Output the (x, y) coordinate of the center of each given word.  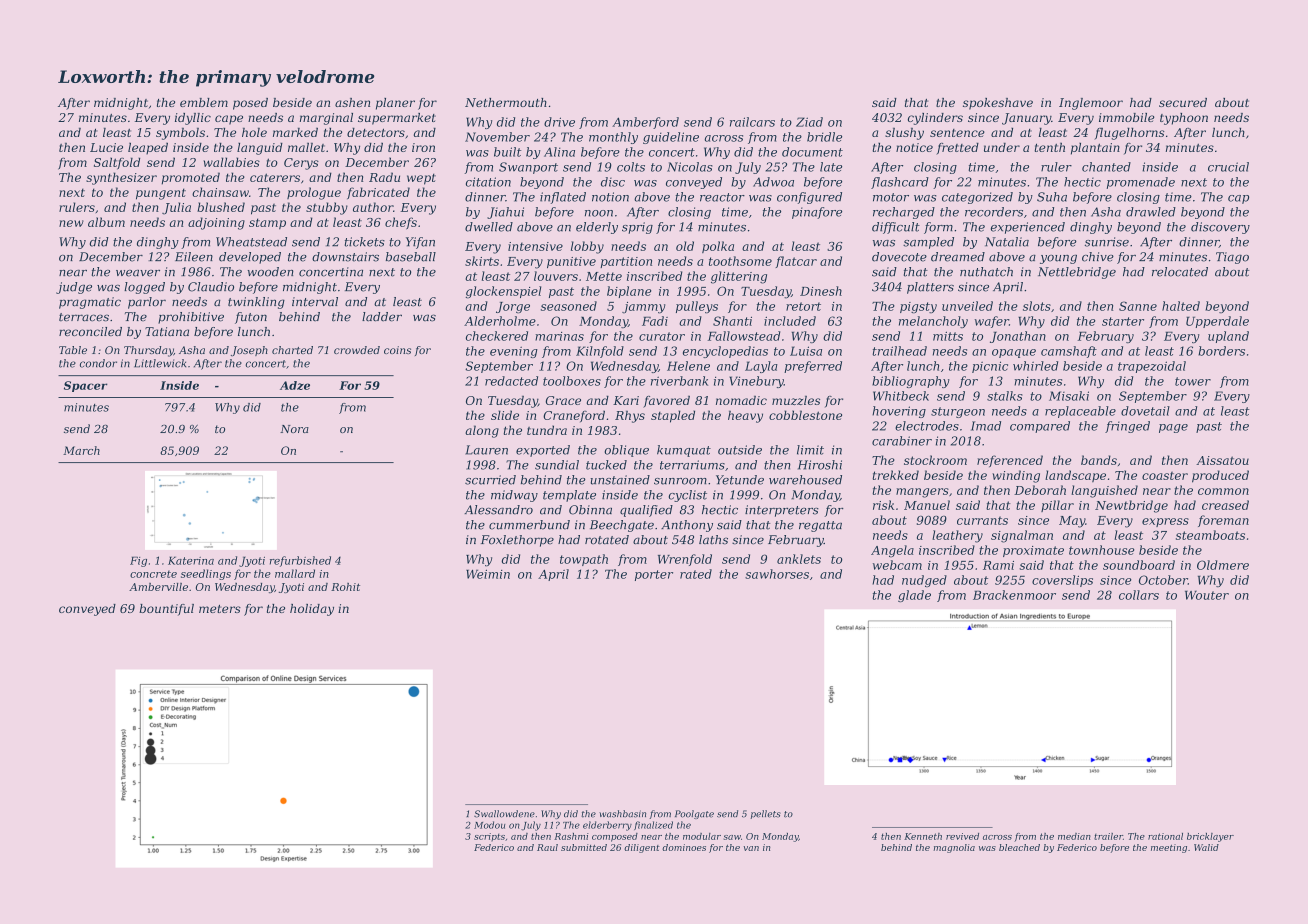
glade (914, 596)
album (106, 222)
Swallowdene (504, 814)
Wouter (1207, 595)
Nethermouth (506, 102)
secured (1183, 102)
